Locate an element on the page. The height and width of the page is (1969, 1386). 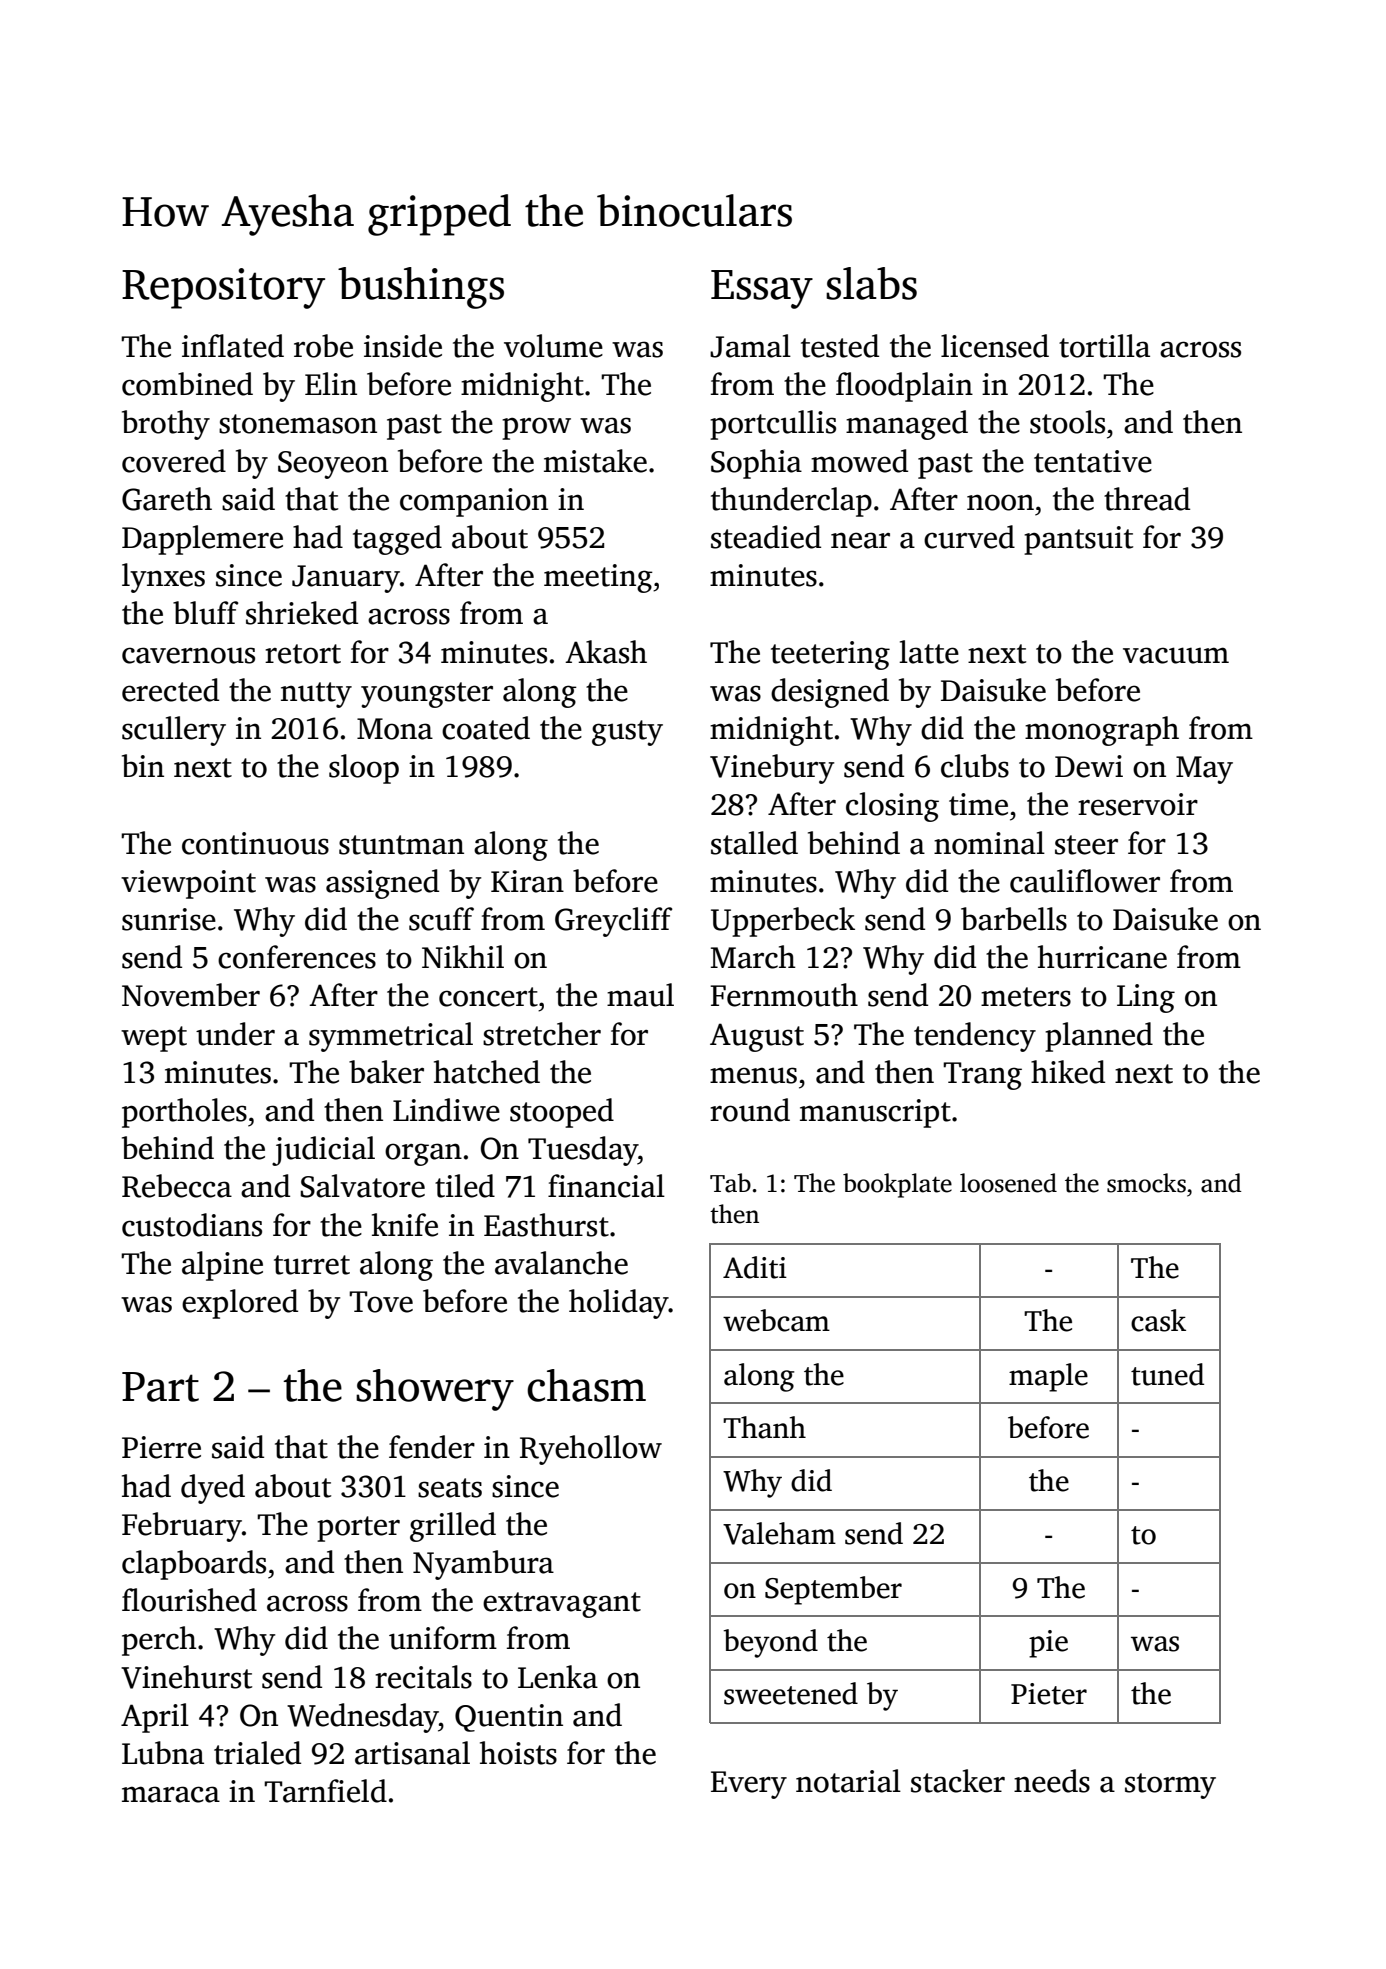
stretcher is located at coordinates (542, 1034).
